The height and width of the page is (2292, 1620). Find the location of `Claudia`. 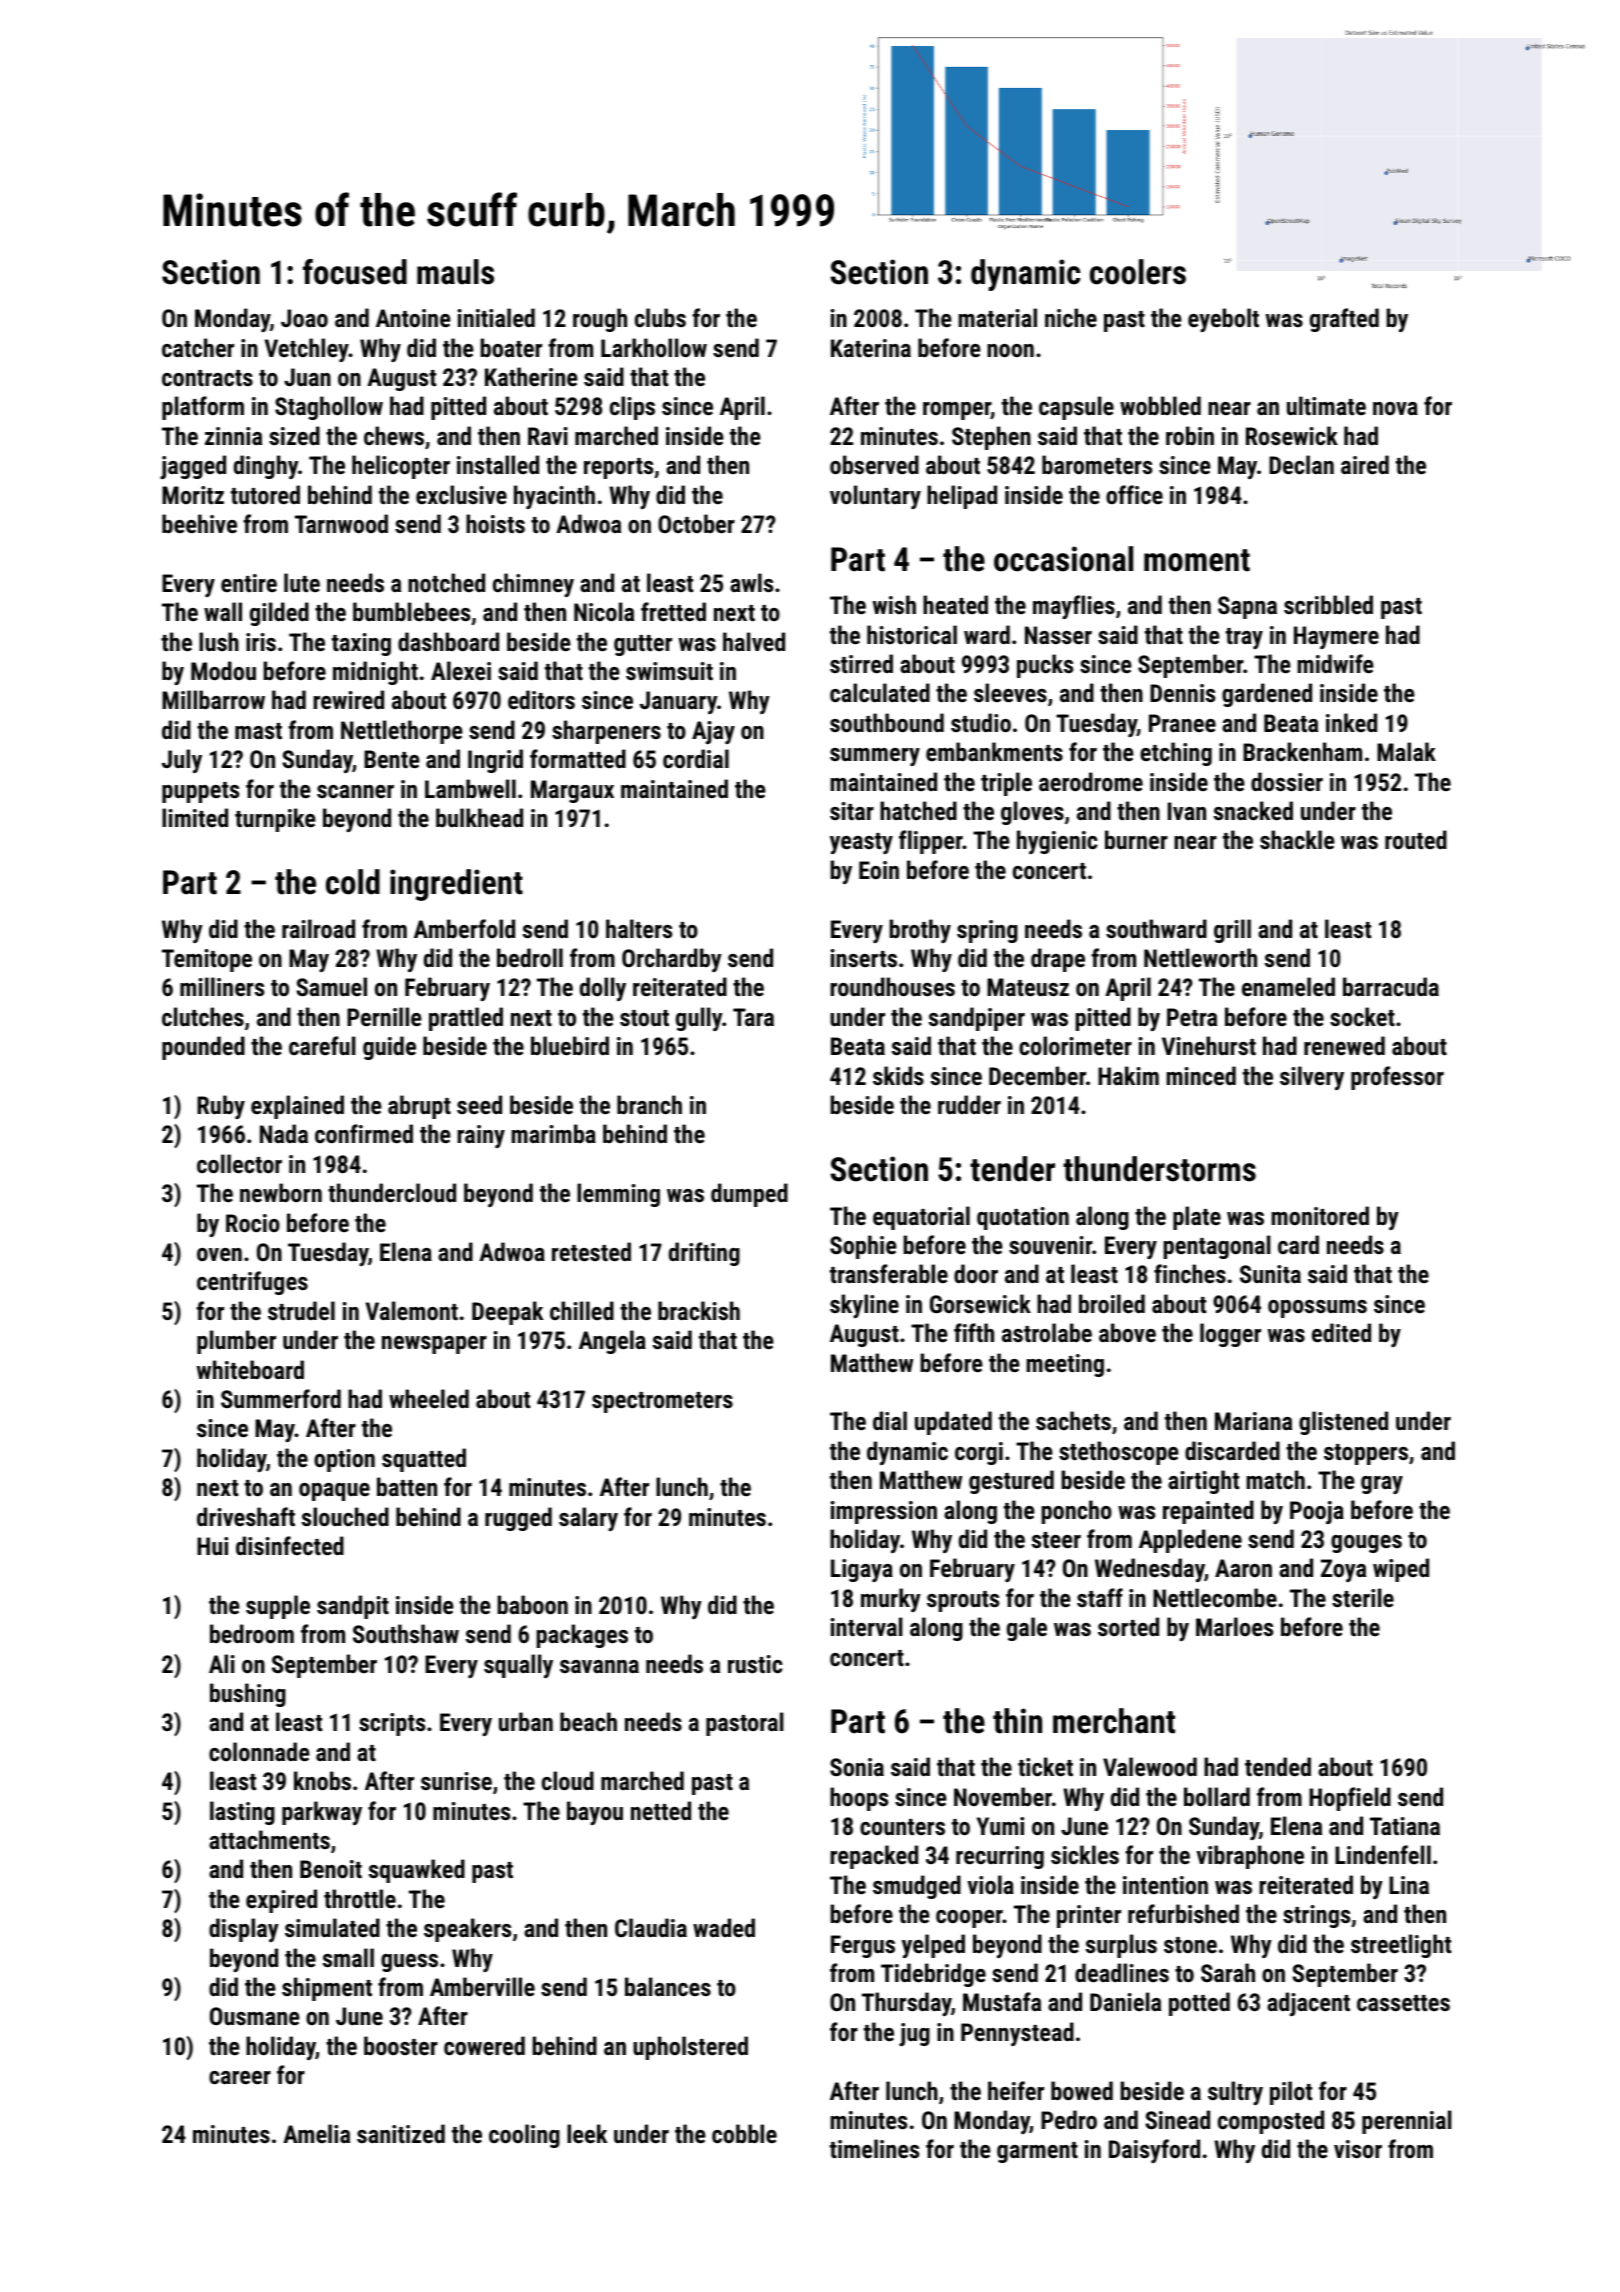

Claudia is located at coordinates (651, 1927).
